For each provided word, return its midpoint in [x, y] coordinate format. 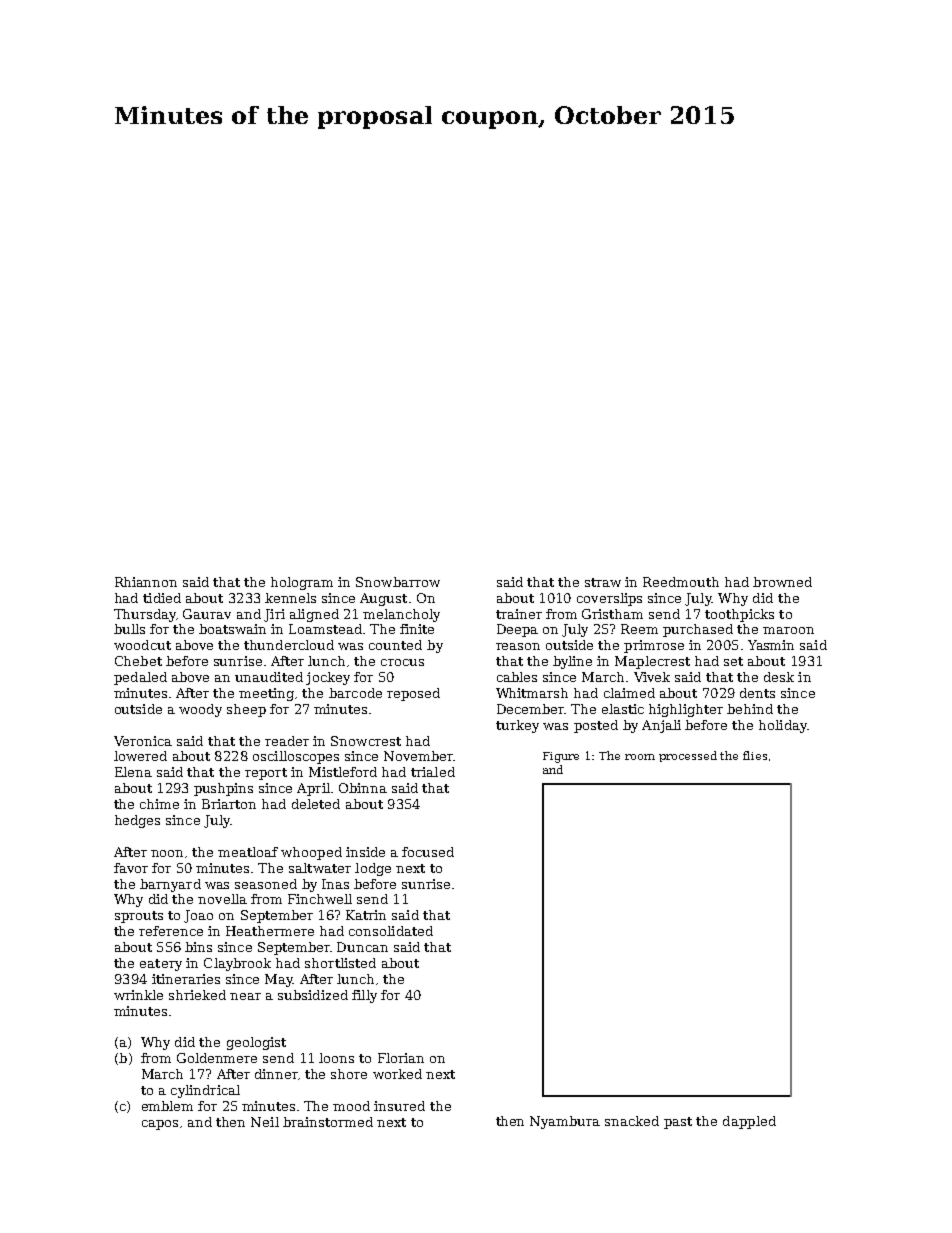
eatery [161, 965]
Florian [401, 1058]
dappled [749, 1122]
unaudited [269, 677]
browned [782, 582]
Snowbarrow [398, 582]
